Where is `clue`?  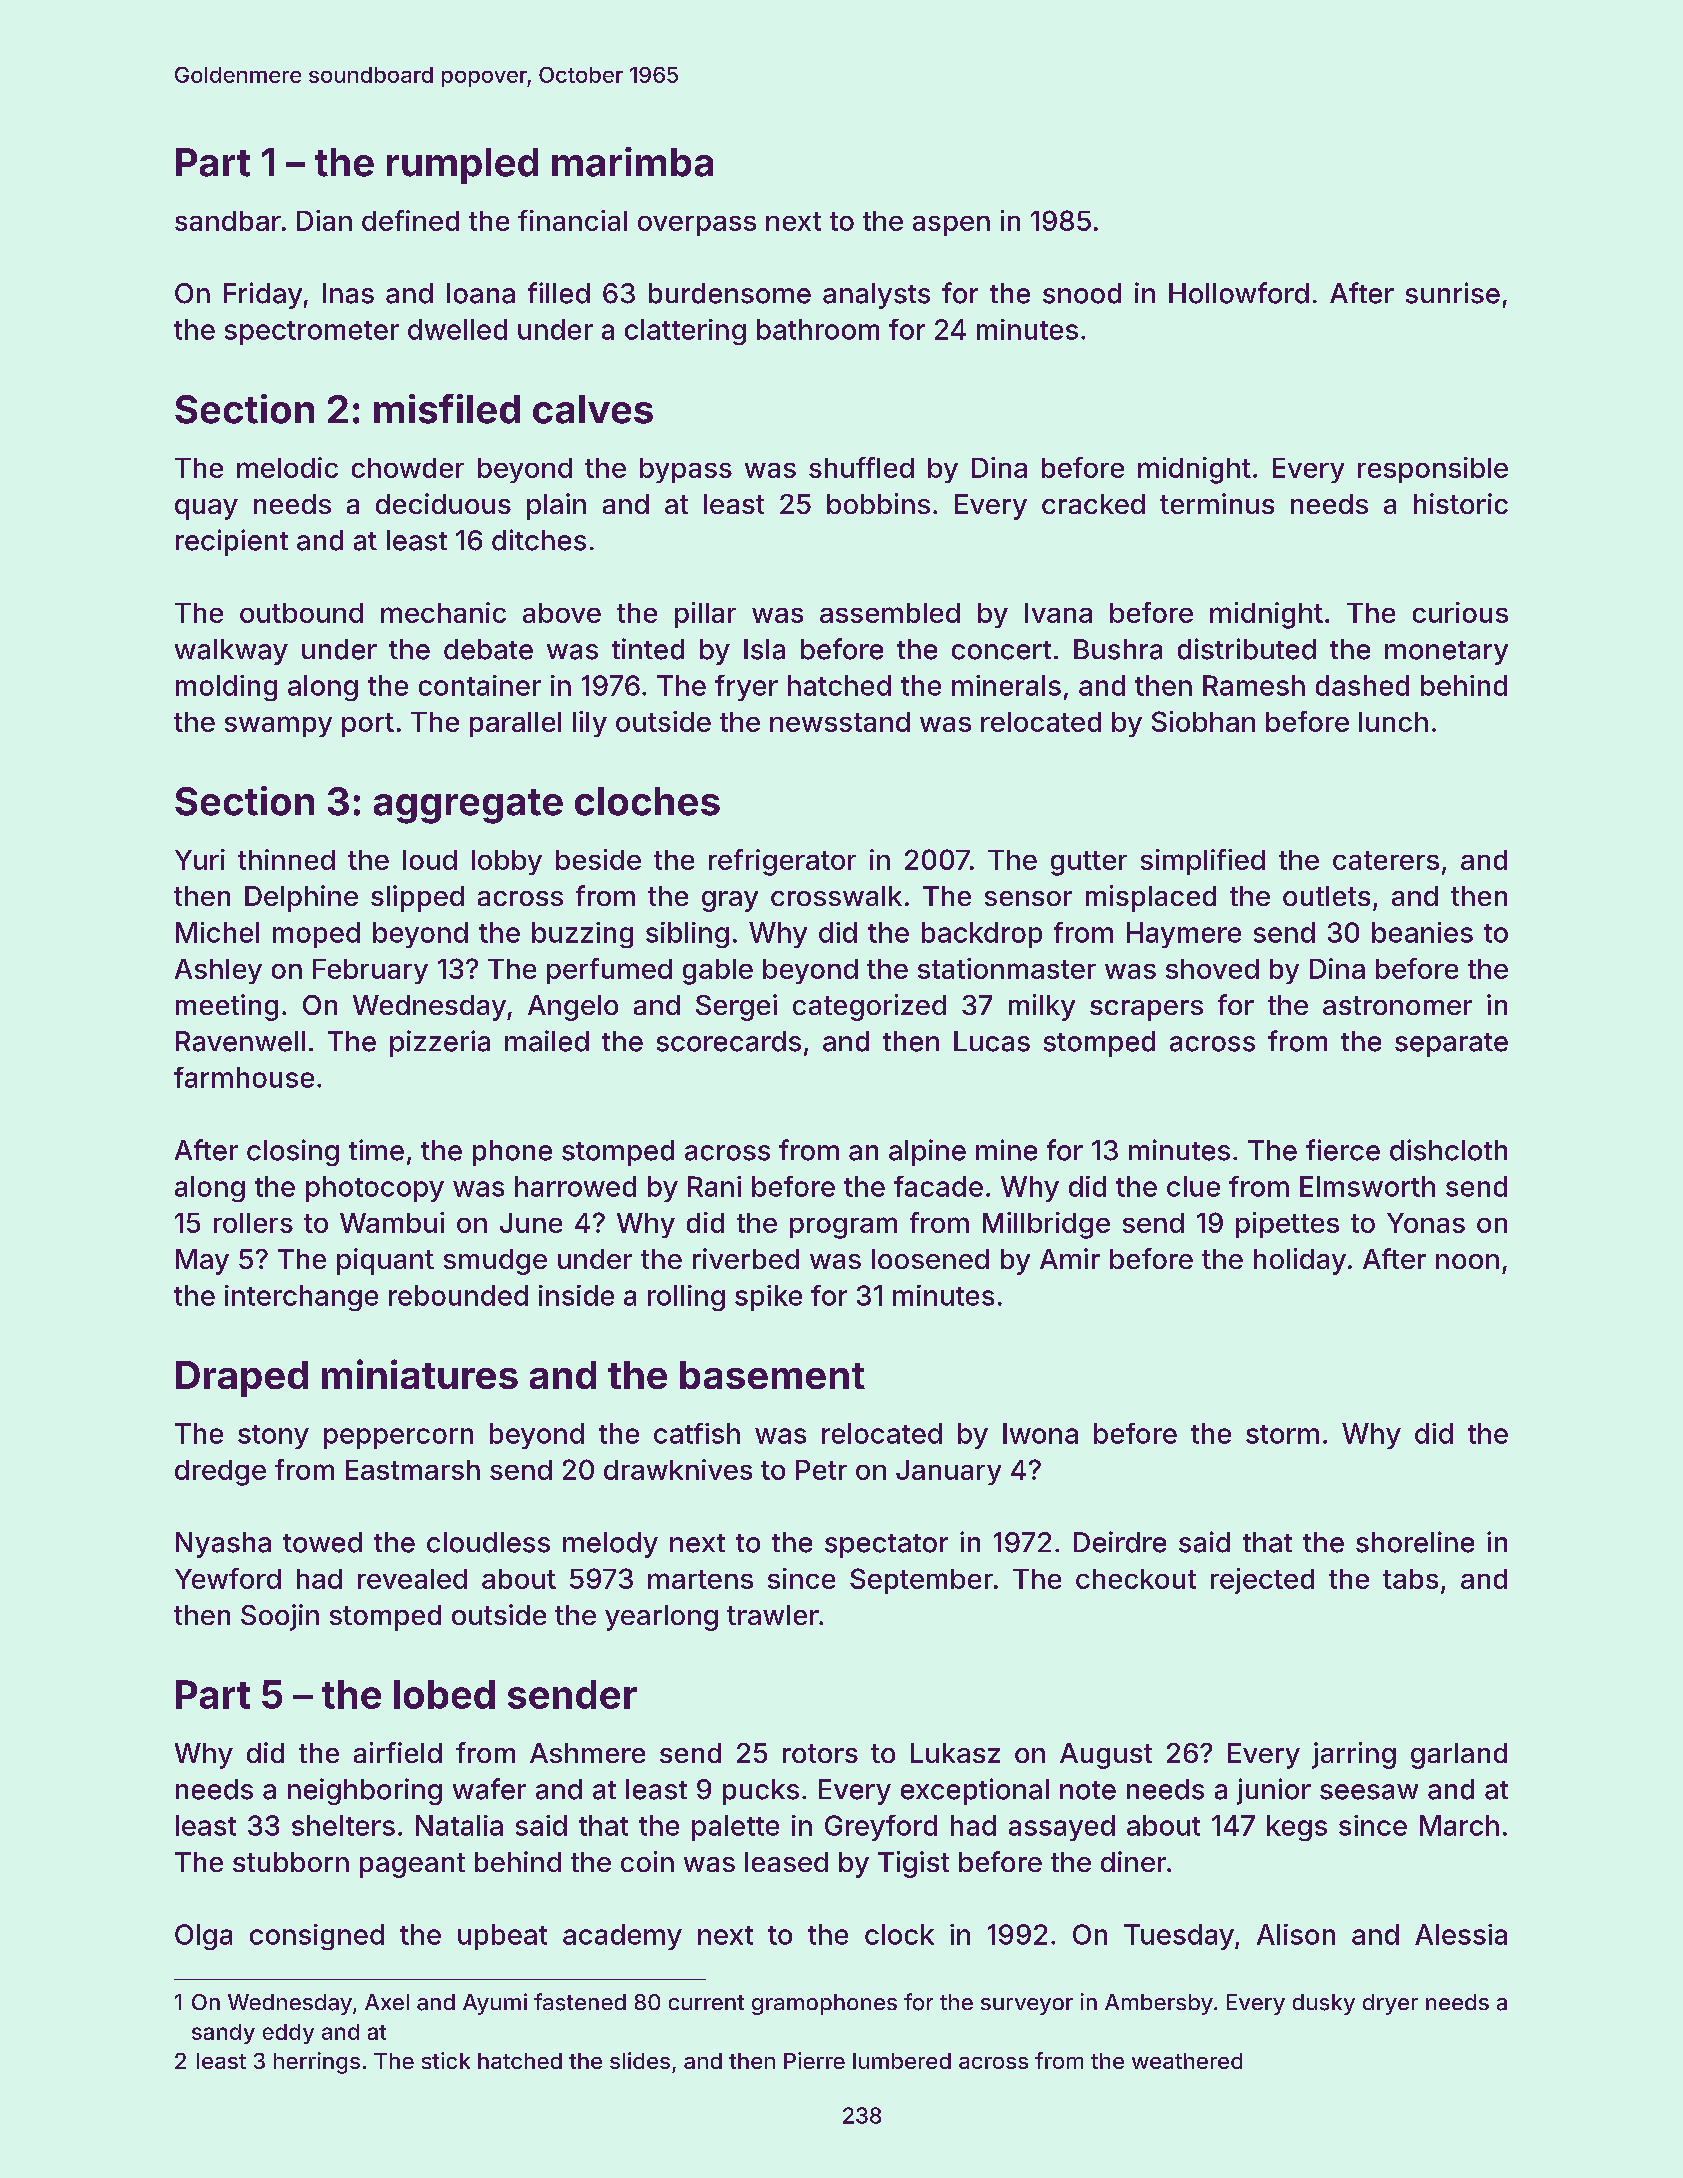 clue is located at coordinates (1193, 1186).
